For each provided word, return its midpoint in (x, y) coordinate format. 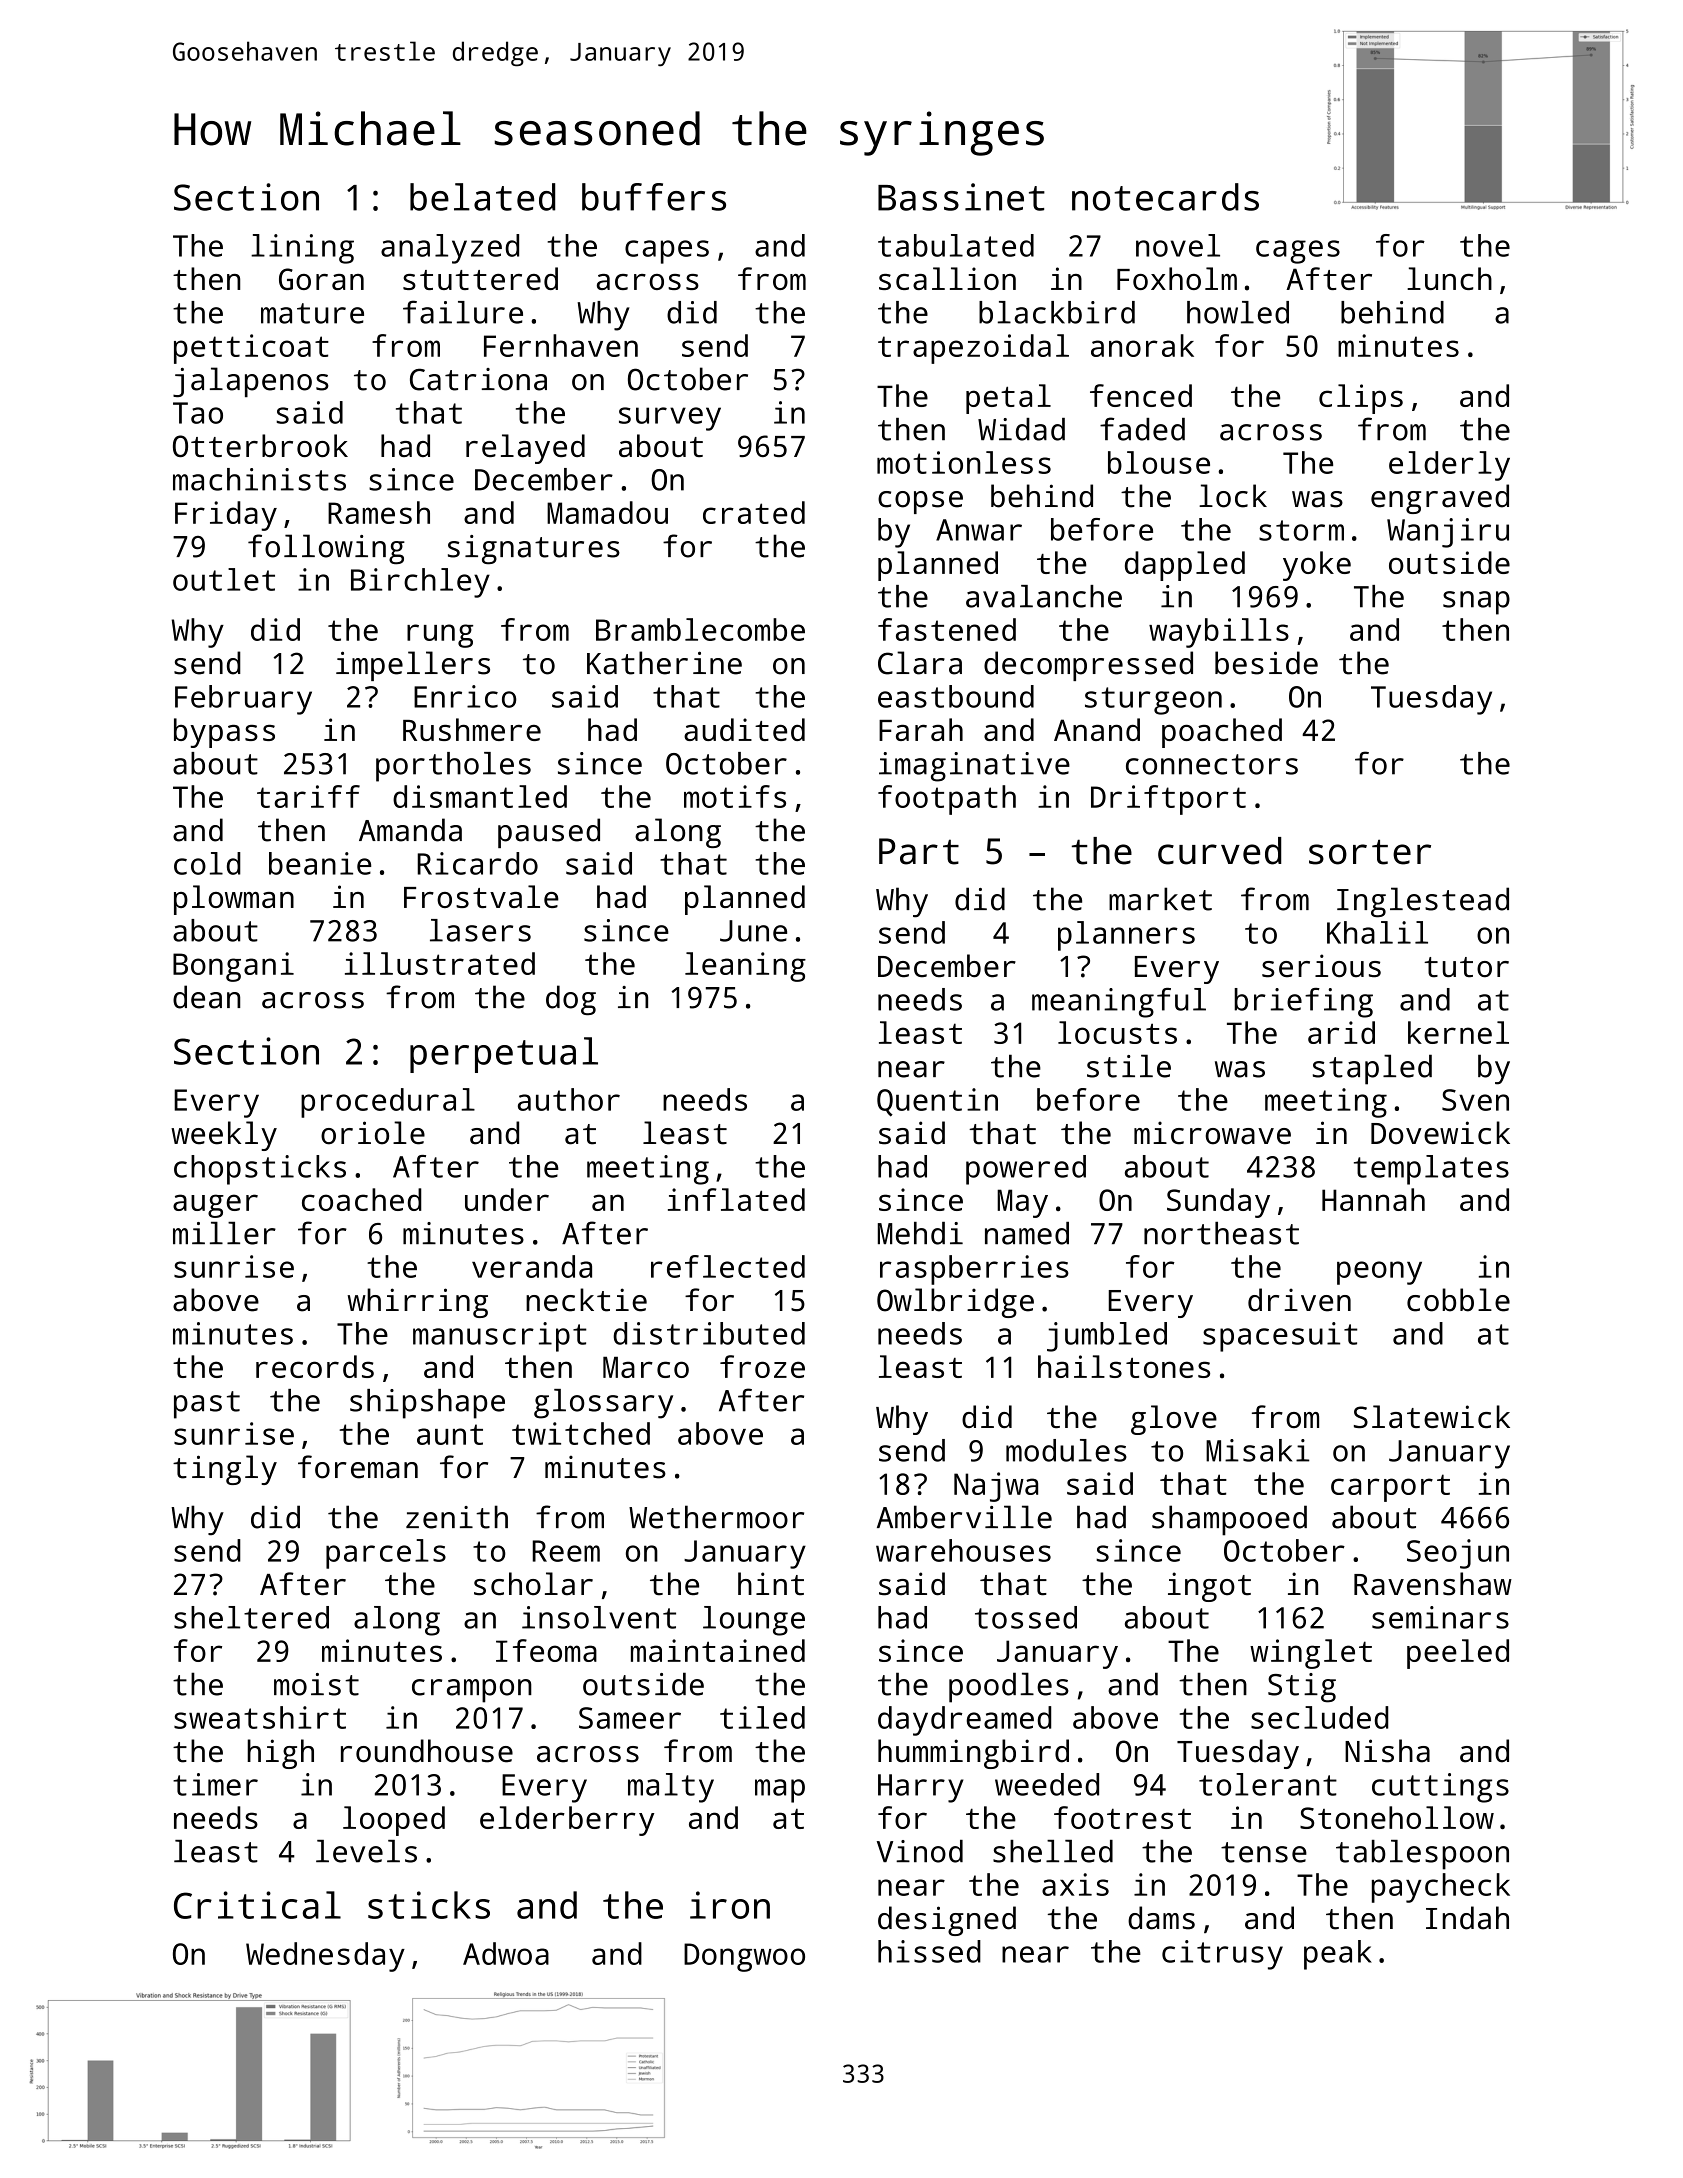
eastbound (956, 696)
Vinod (920, 1851)
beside (1266, 663)
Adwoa (506, 1953)
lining (302, 249)
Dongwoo (744, 1957)
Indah (1467, 1918)
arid (1341, 1032)
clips (1361, 399)
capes (667, 252)
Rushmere (472, 729)
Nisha (1387, 1751)
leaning (745, 967)
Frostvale (481, 896)
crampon (472, 1691)
